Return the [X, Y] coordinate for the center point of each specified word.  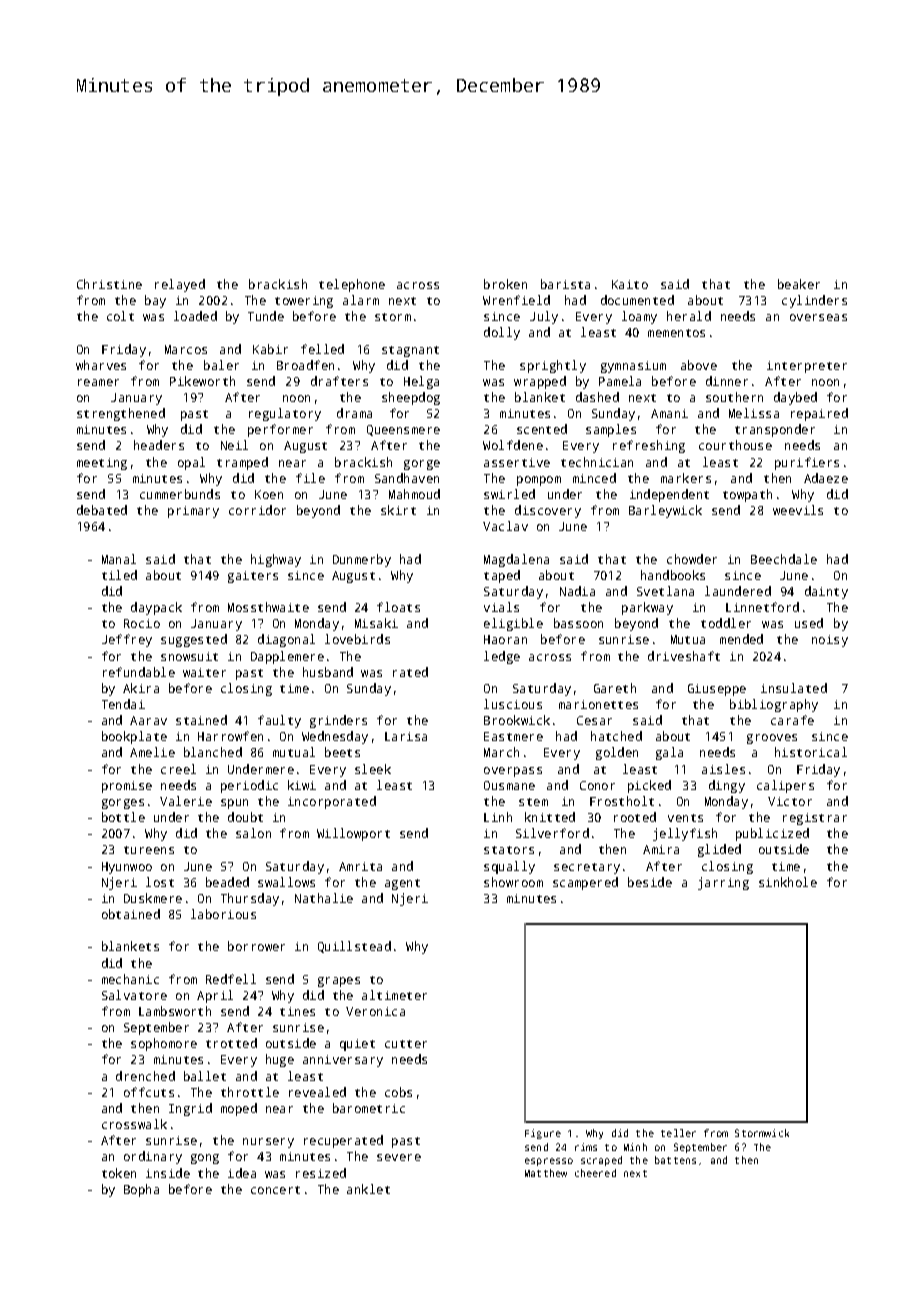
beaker [799, 284]
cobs [398, 1092]
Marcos [186, 349]
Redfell [231, 979]
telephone [352, 285]
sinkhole [788, 882]
